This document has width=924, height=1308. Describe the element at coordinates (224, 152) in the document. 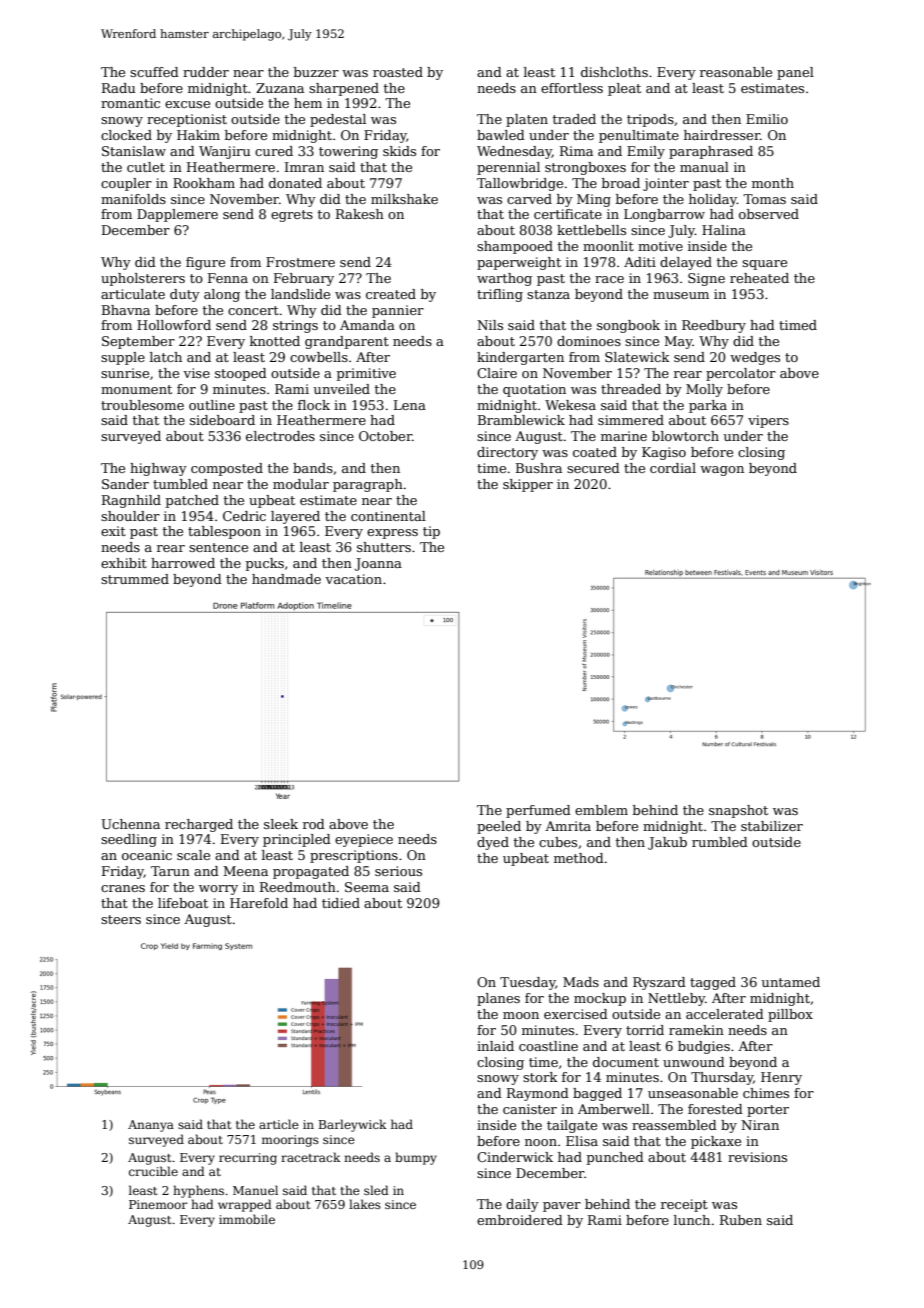

I see `Wanjiru` at that location.
